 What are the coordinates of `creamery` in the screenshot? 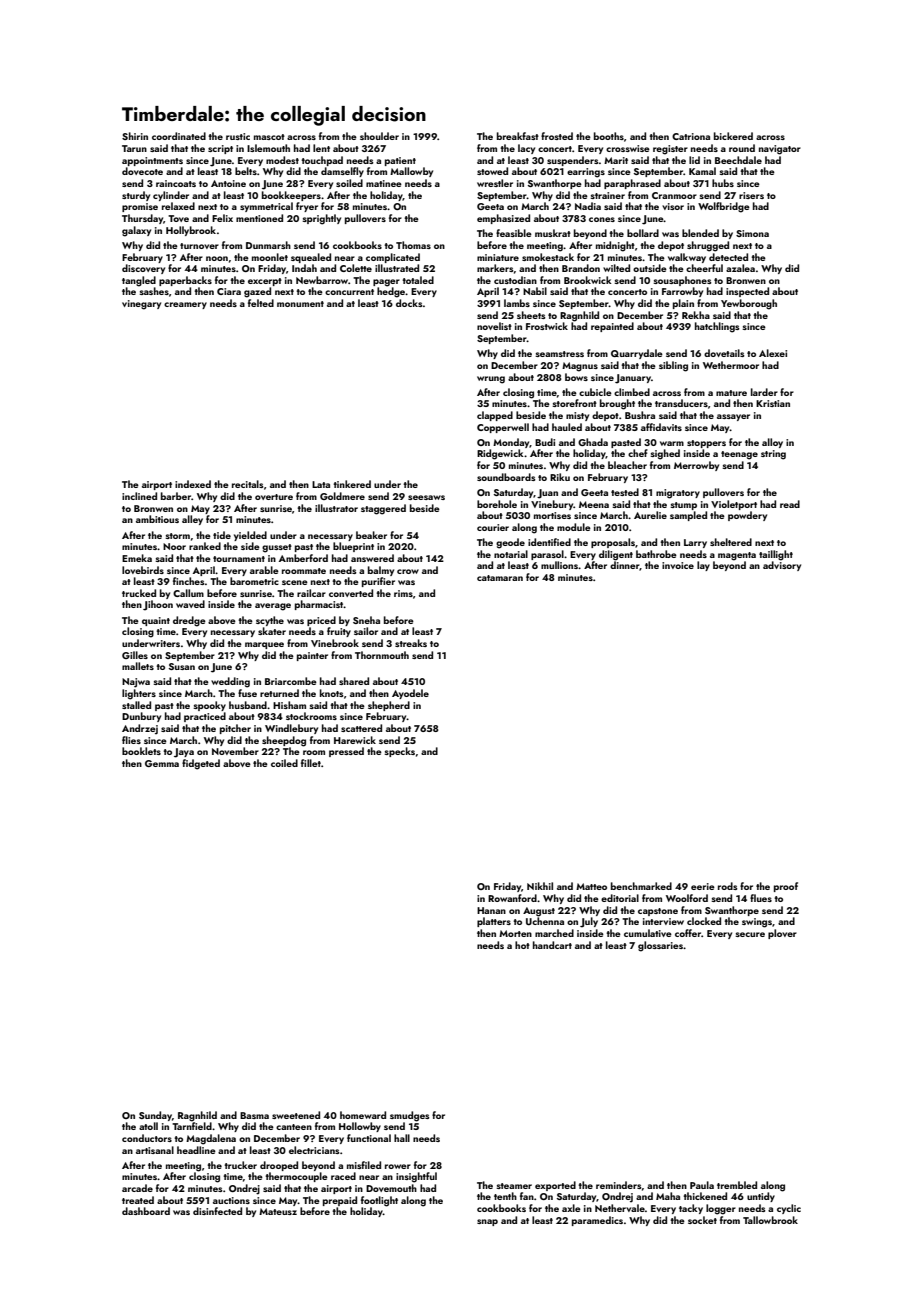 It's located at (185, 305).
